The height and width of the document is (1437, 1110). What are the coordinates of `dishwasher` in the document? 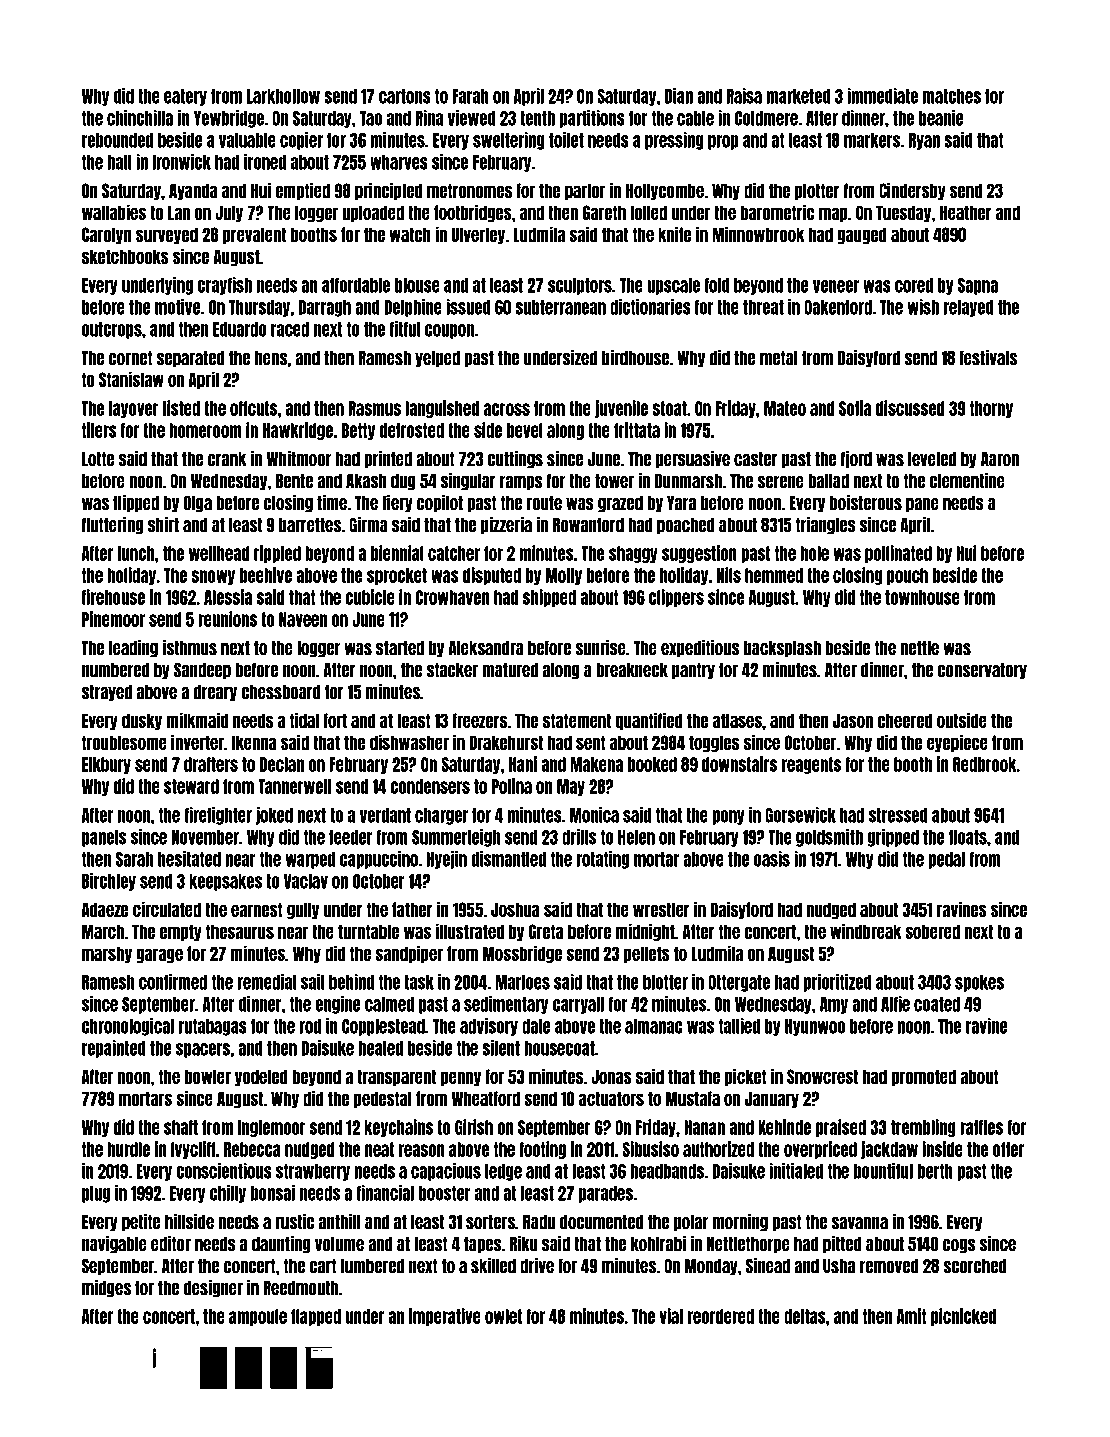 It's located at (409, 742).
